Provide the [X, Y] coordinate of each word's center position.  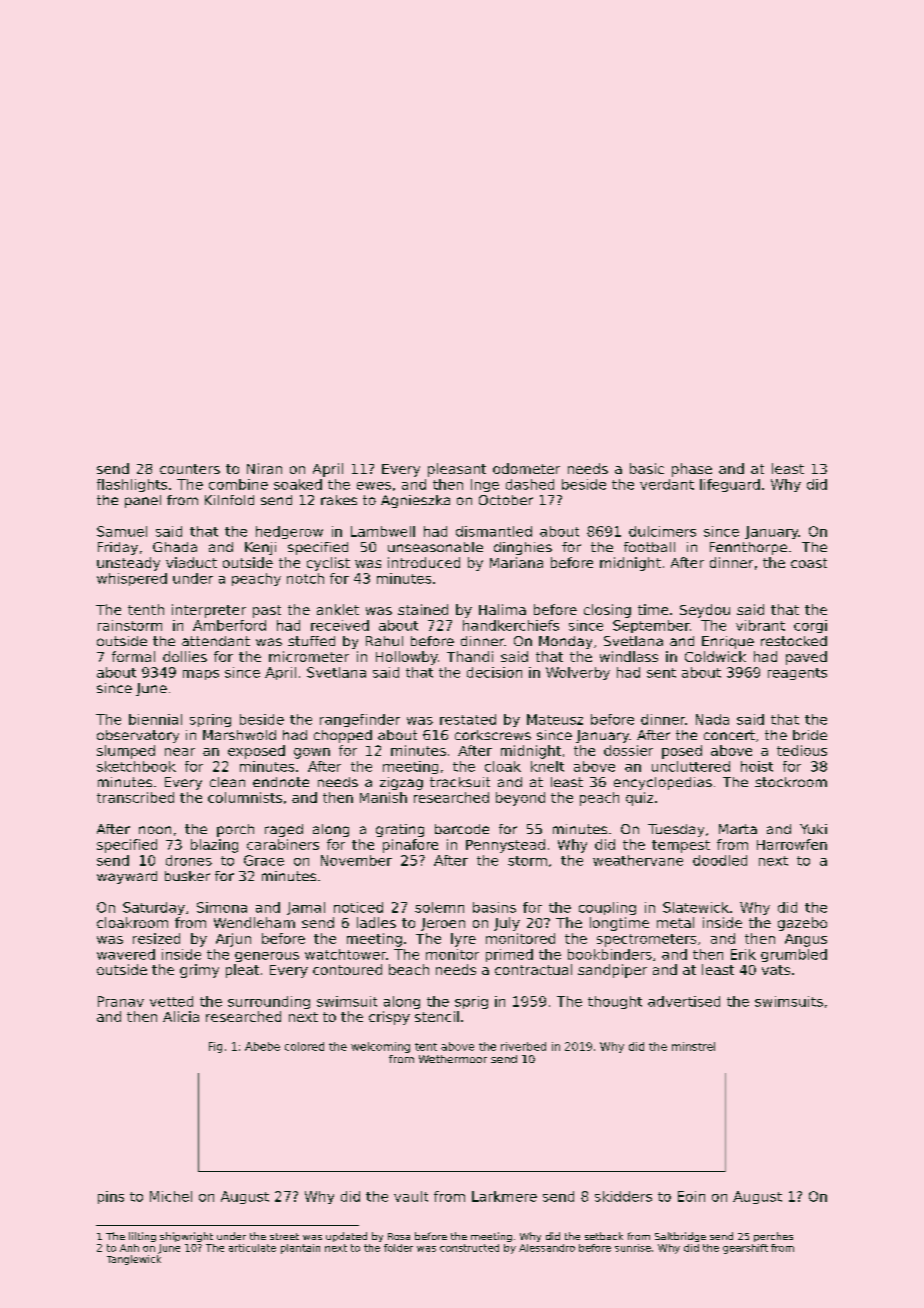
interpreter [209, 611]
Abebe [262, 1046]
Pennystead [505, 846]
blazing [214, 846]
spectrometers [646, 940]
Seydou [705, 611]
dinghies [523, 548]
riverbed [523, 1046]
